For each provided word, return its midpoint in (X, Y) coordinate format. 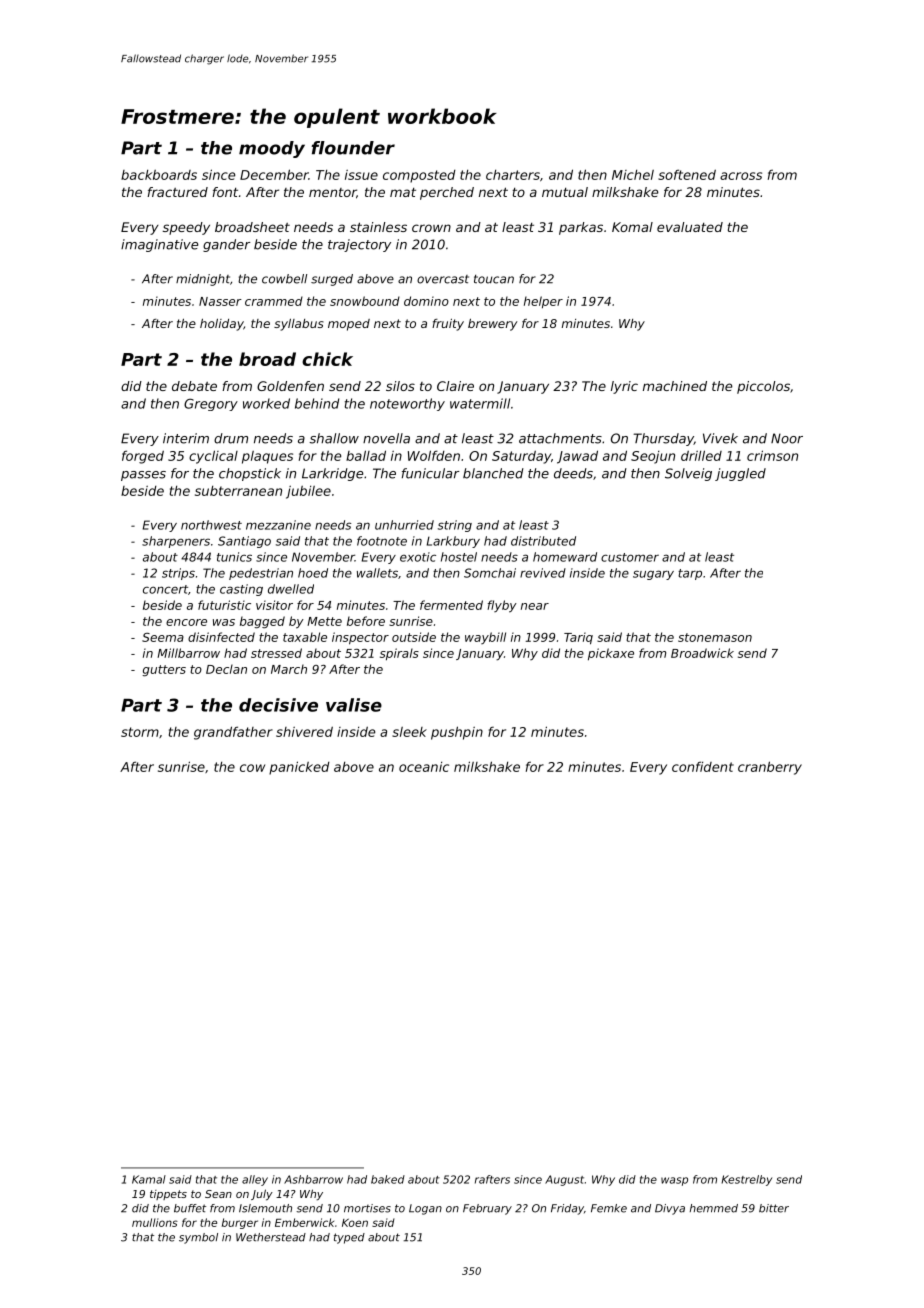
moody (272, 149)
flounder (353, 148)
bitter (774, 1208)
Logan (425, 1209)
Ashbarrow (313, 1179)
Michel (633, 175)
